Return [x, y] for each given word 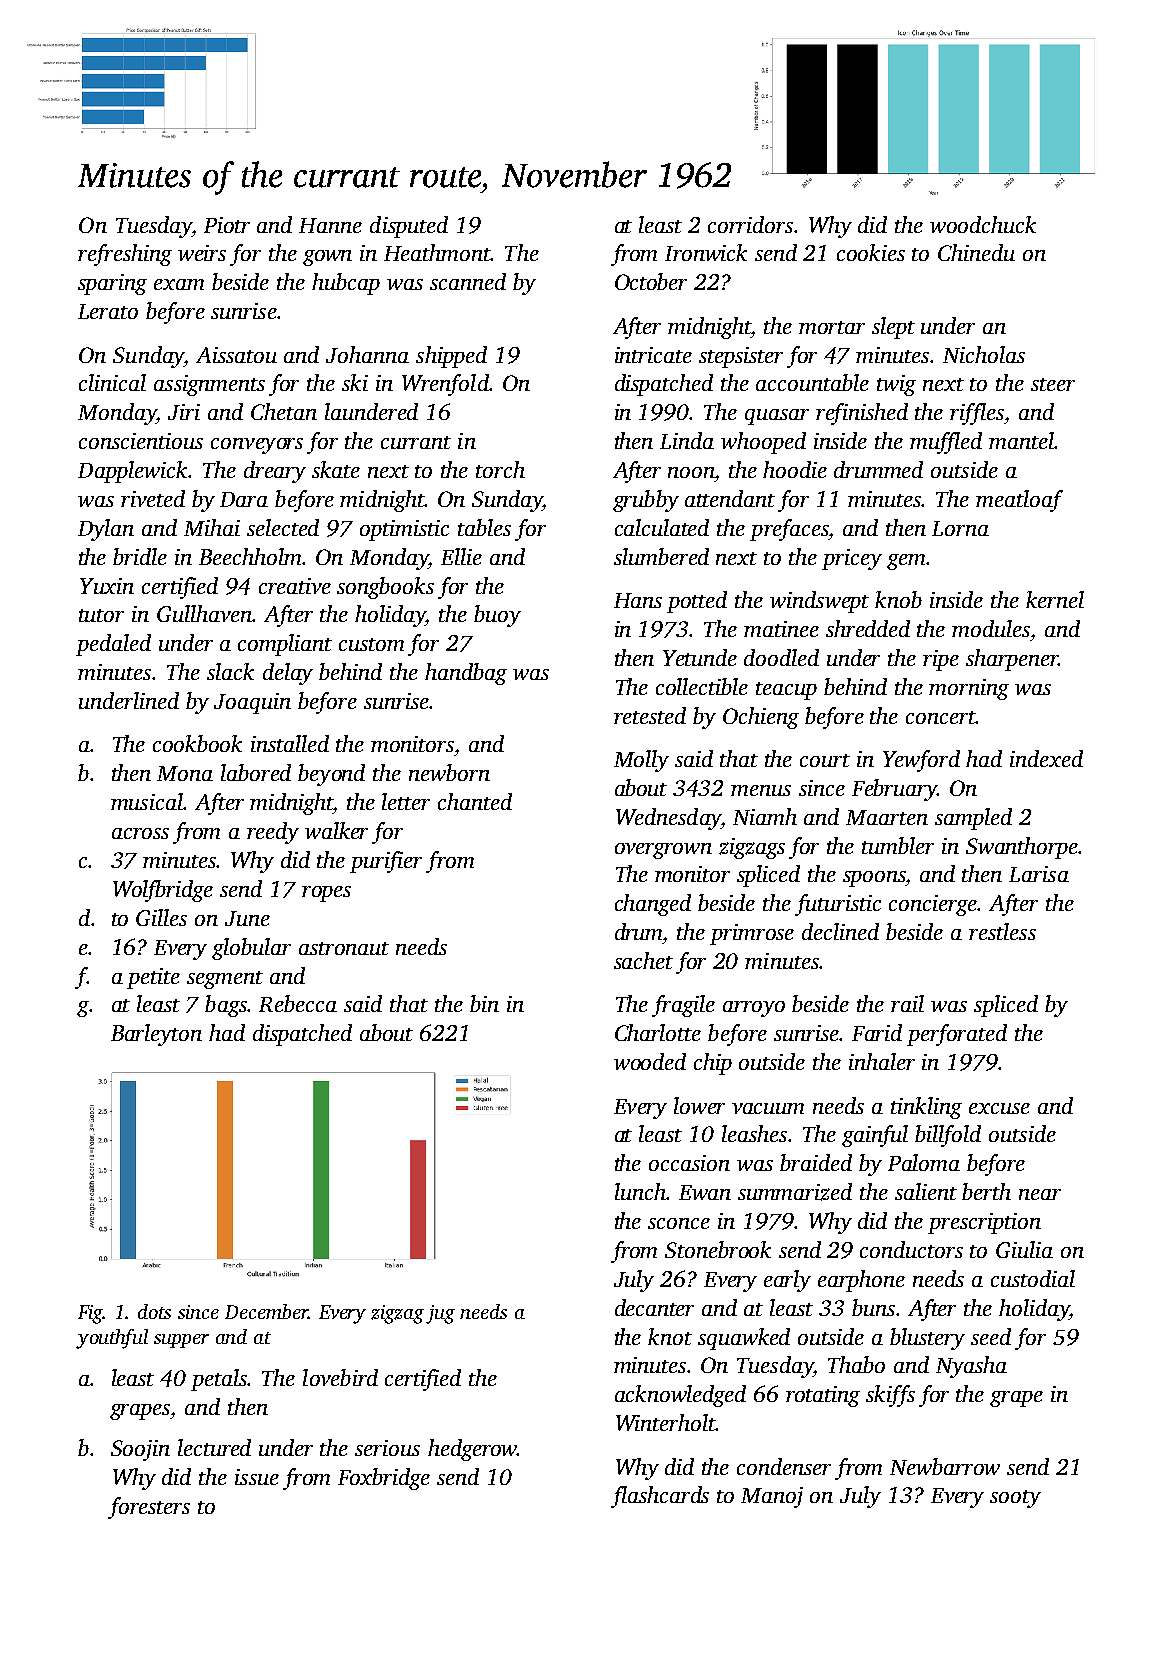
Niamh [765, 816]
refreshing [125, 255]
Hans [638, 600]
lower [699, 1105]
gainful [875, 1136]
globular [251, 949]
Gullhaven [204, 613]
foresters [149, 1508]
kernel [1055, 599]
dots [154, 1311]
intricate [653, 355]
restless [1002, 931]
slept [893, 328]
